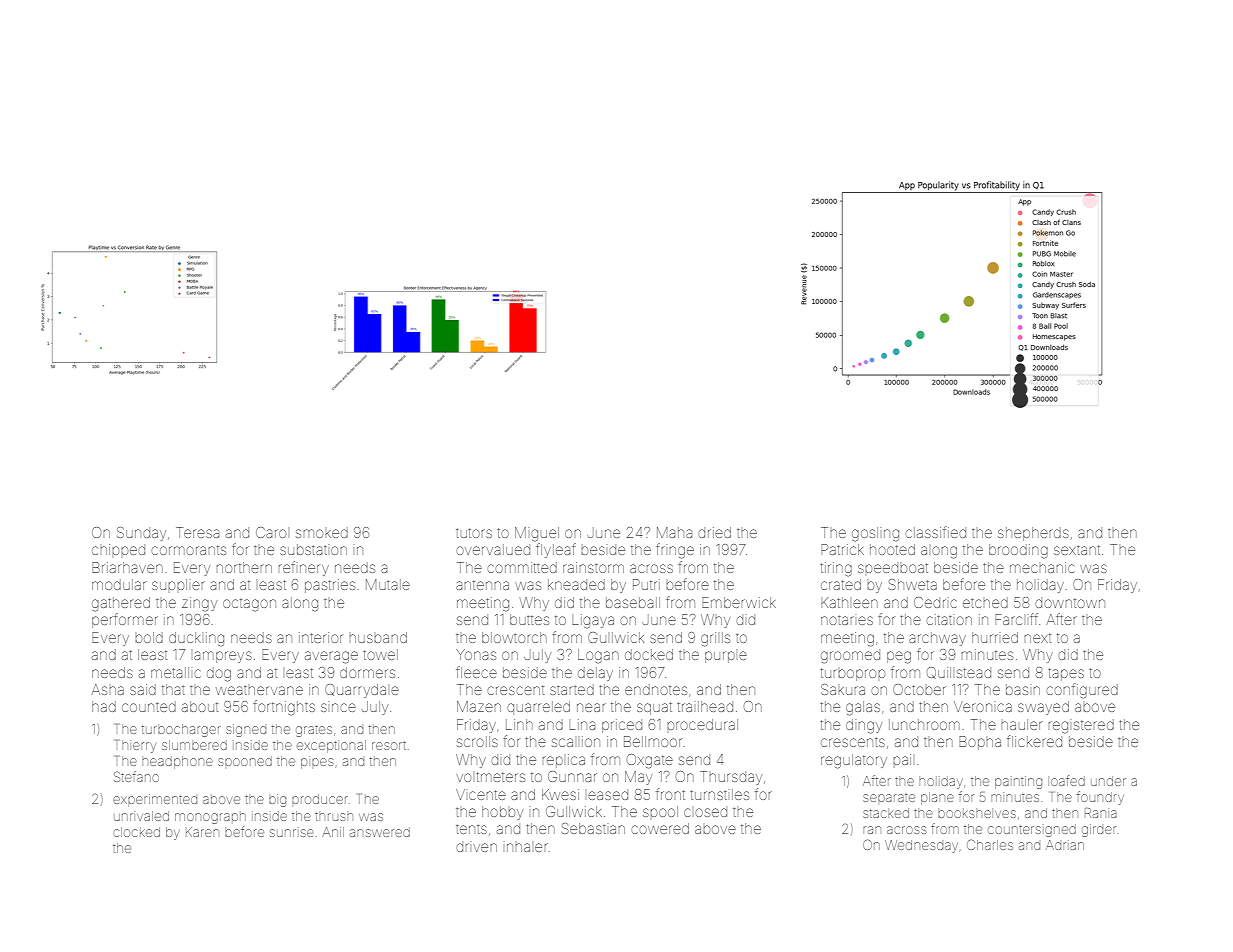  What do you see at coordinates (537, 534) in the document?
I see `Miguel` at bounding box center [537, 534].
